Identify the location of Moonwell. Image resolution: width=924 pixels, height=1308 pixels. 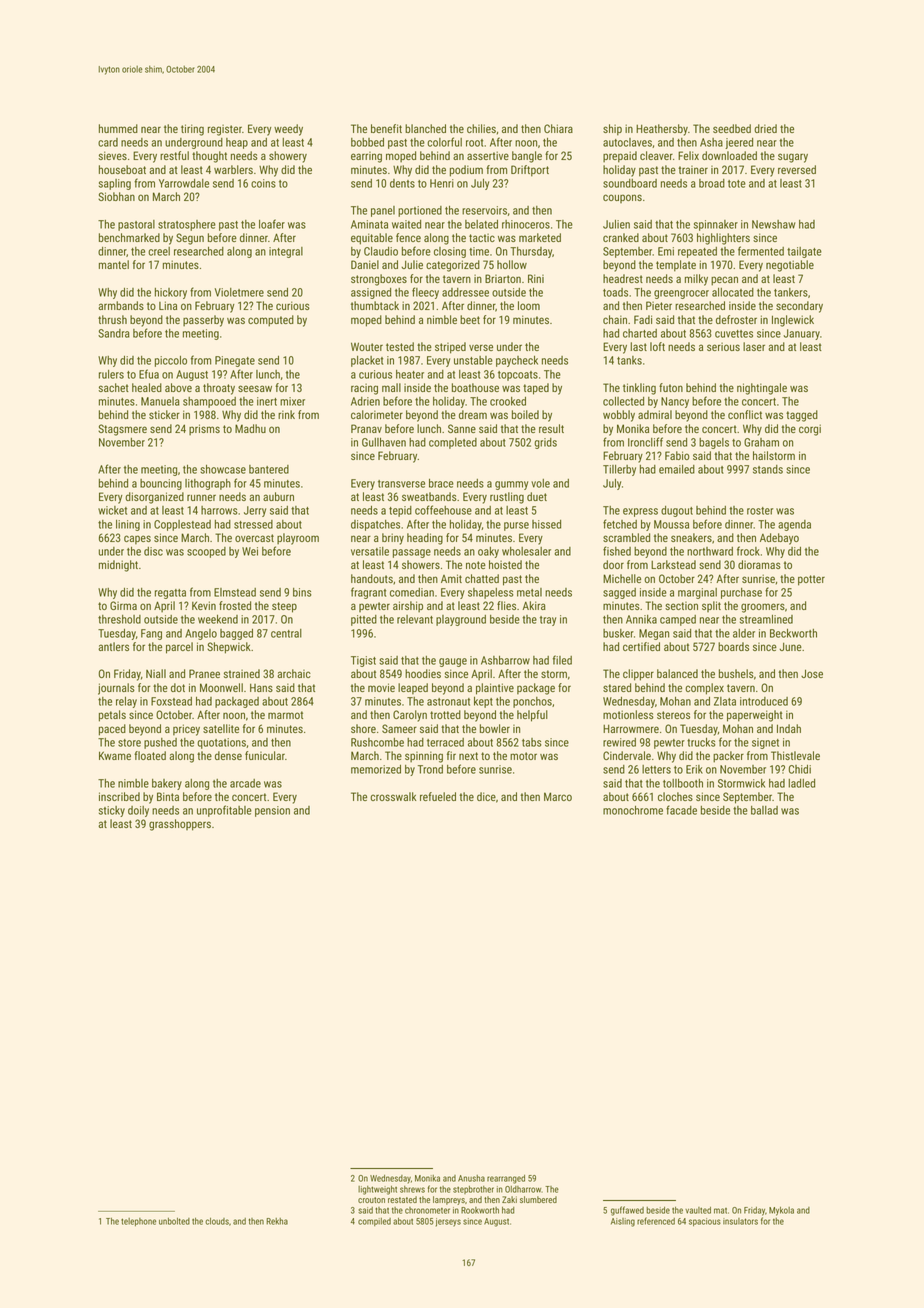
(221, 687).
